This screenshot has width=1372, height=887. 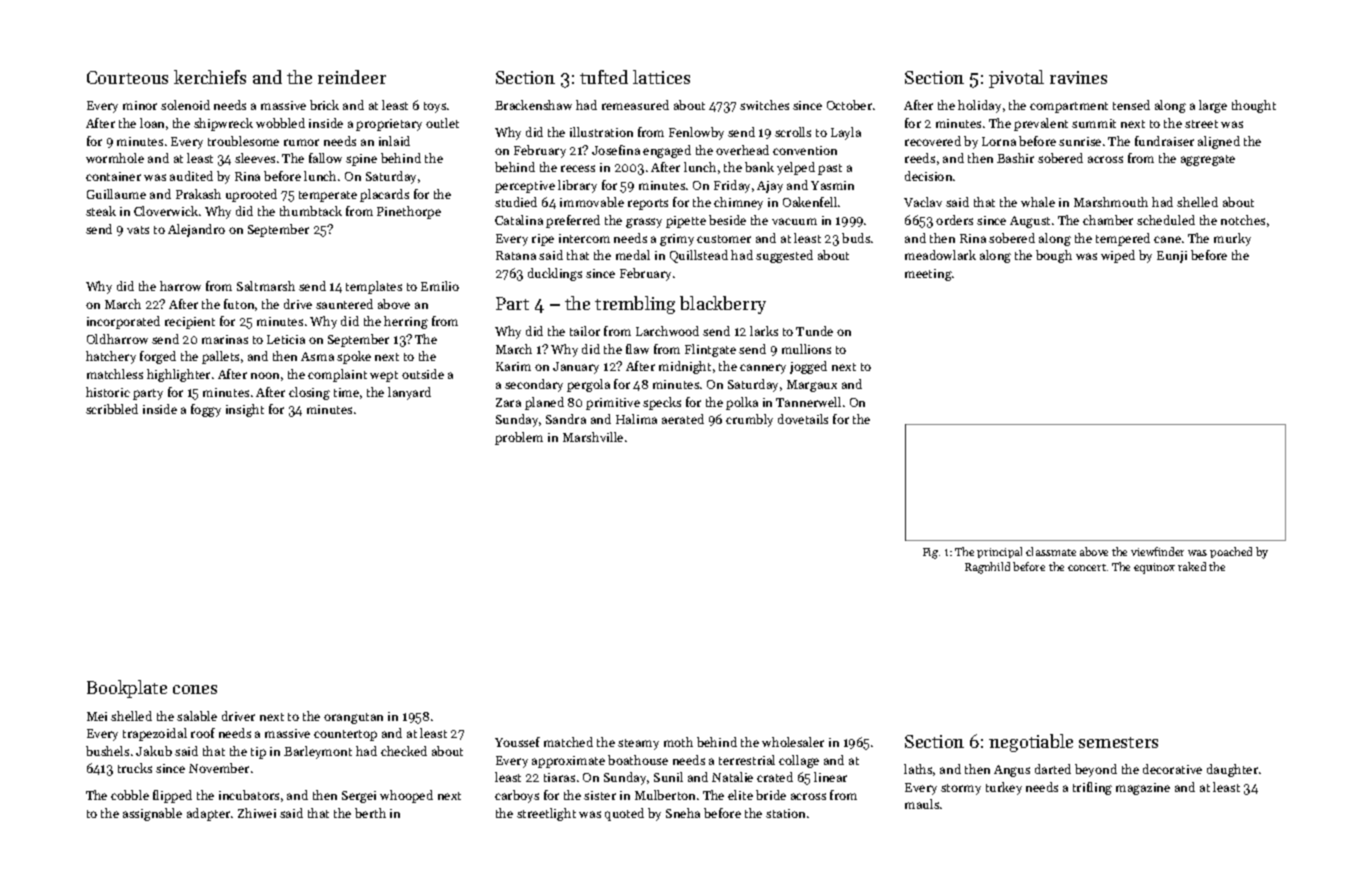 I want to click on foggy, so click(x=206, y=410).
